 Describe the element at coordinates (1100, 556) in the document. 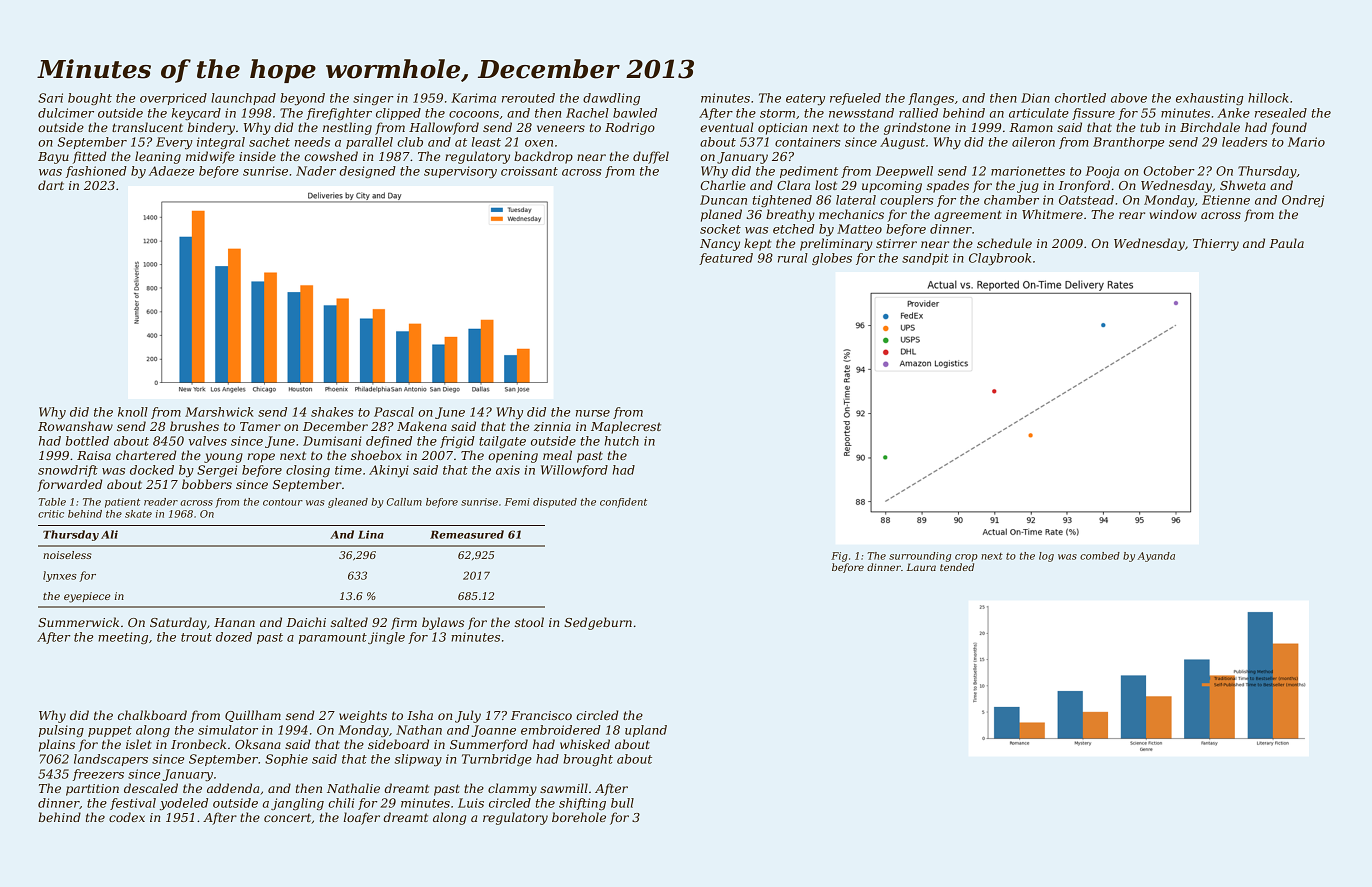

I see `combed` at that location.
